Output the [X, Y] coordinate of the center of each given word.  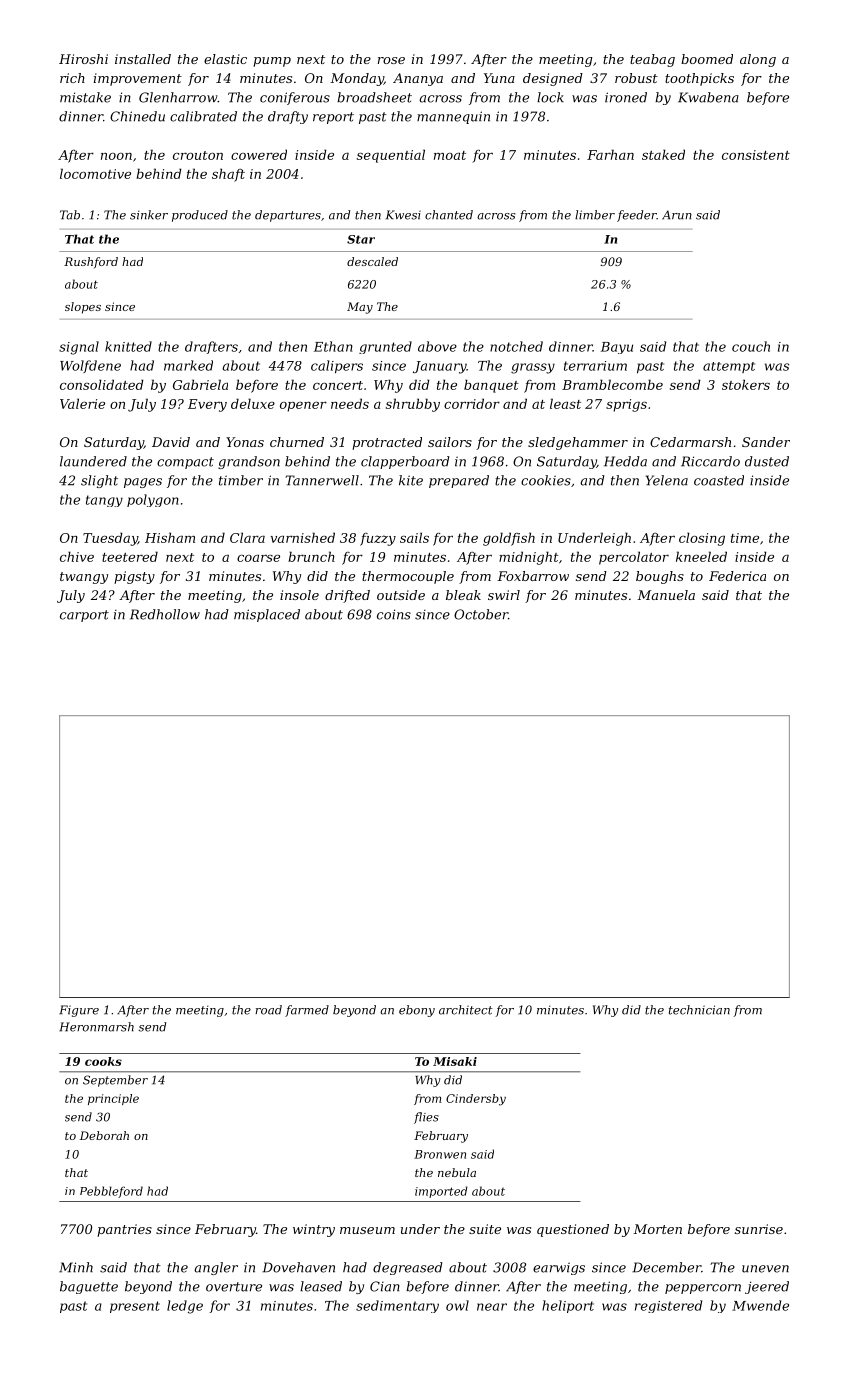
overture [234, 1287]
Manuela [666, 595]
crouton [198, 155]
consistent [756, 155]
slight [99, 481]
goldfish [509, 539]
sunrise [759, 1229]
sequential [391, 156]
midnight [529, 558]
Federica [737, 576]
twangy [84, 578]
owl [457, 1305]
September [115, 1081]
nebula [457, 1172]
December [666, 1267]
